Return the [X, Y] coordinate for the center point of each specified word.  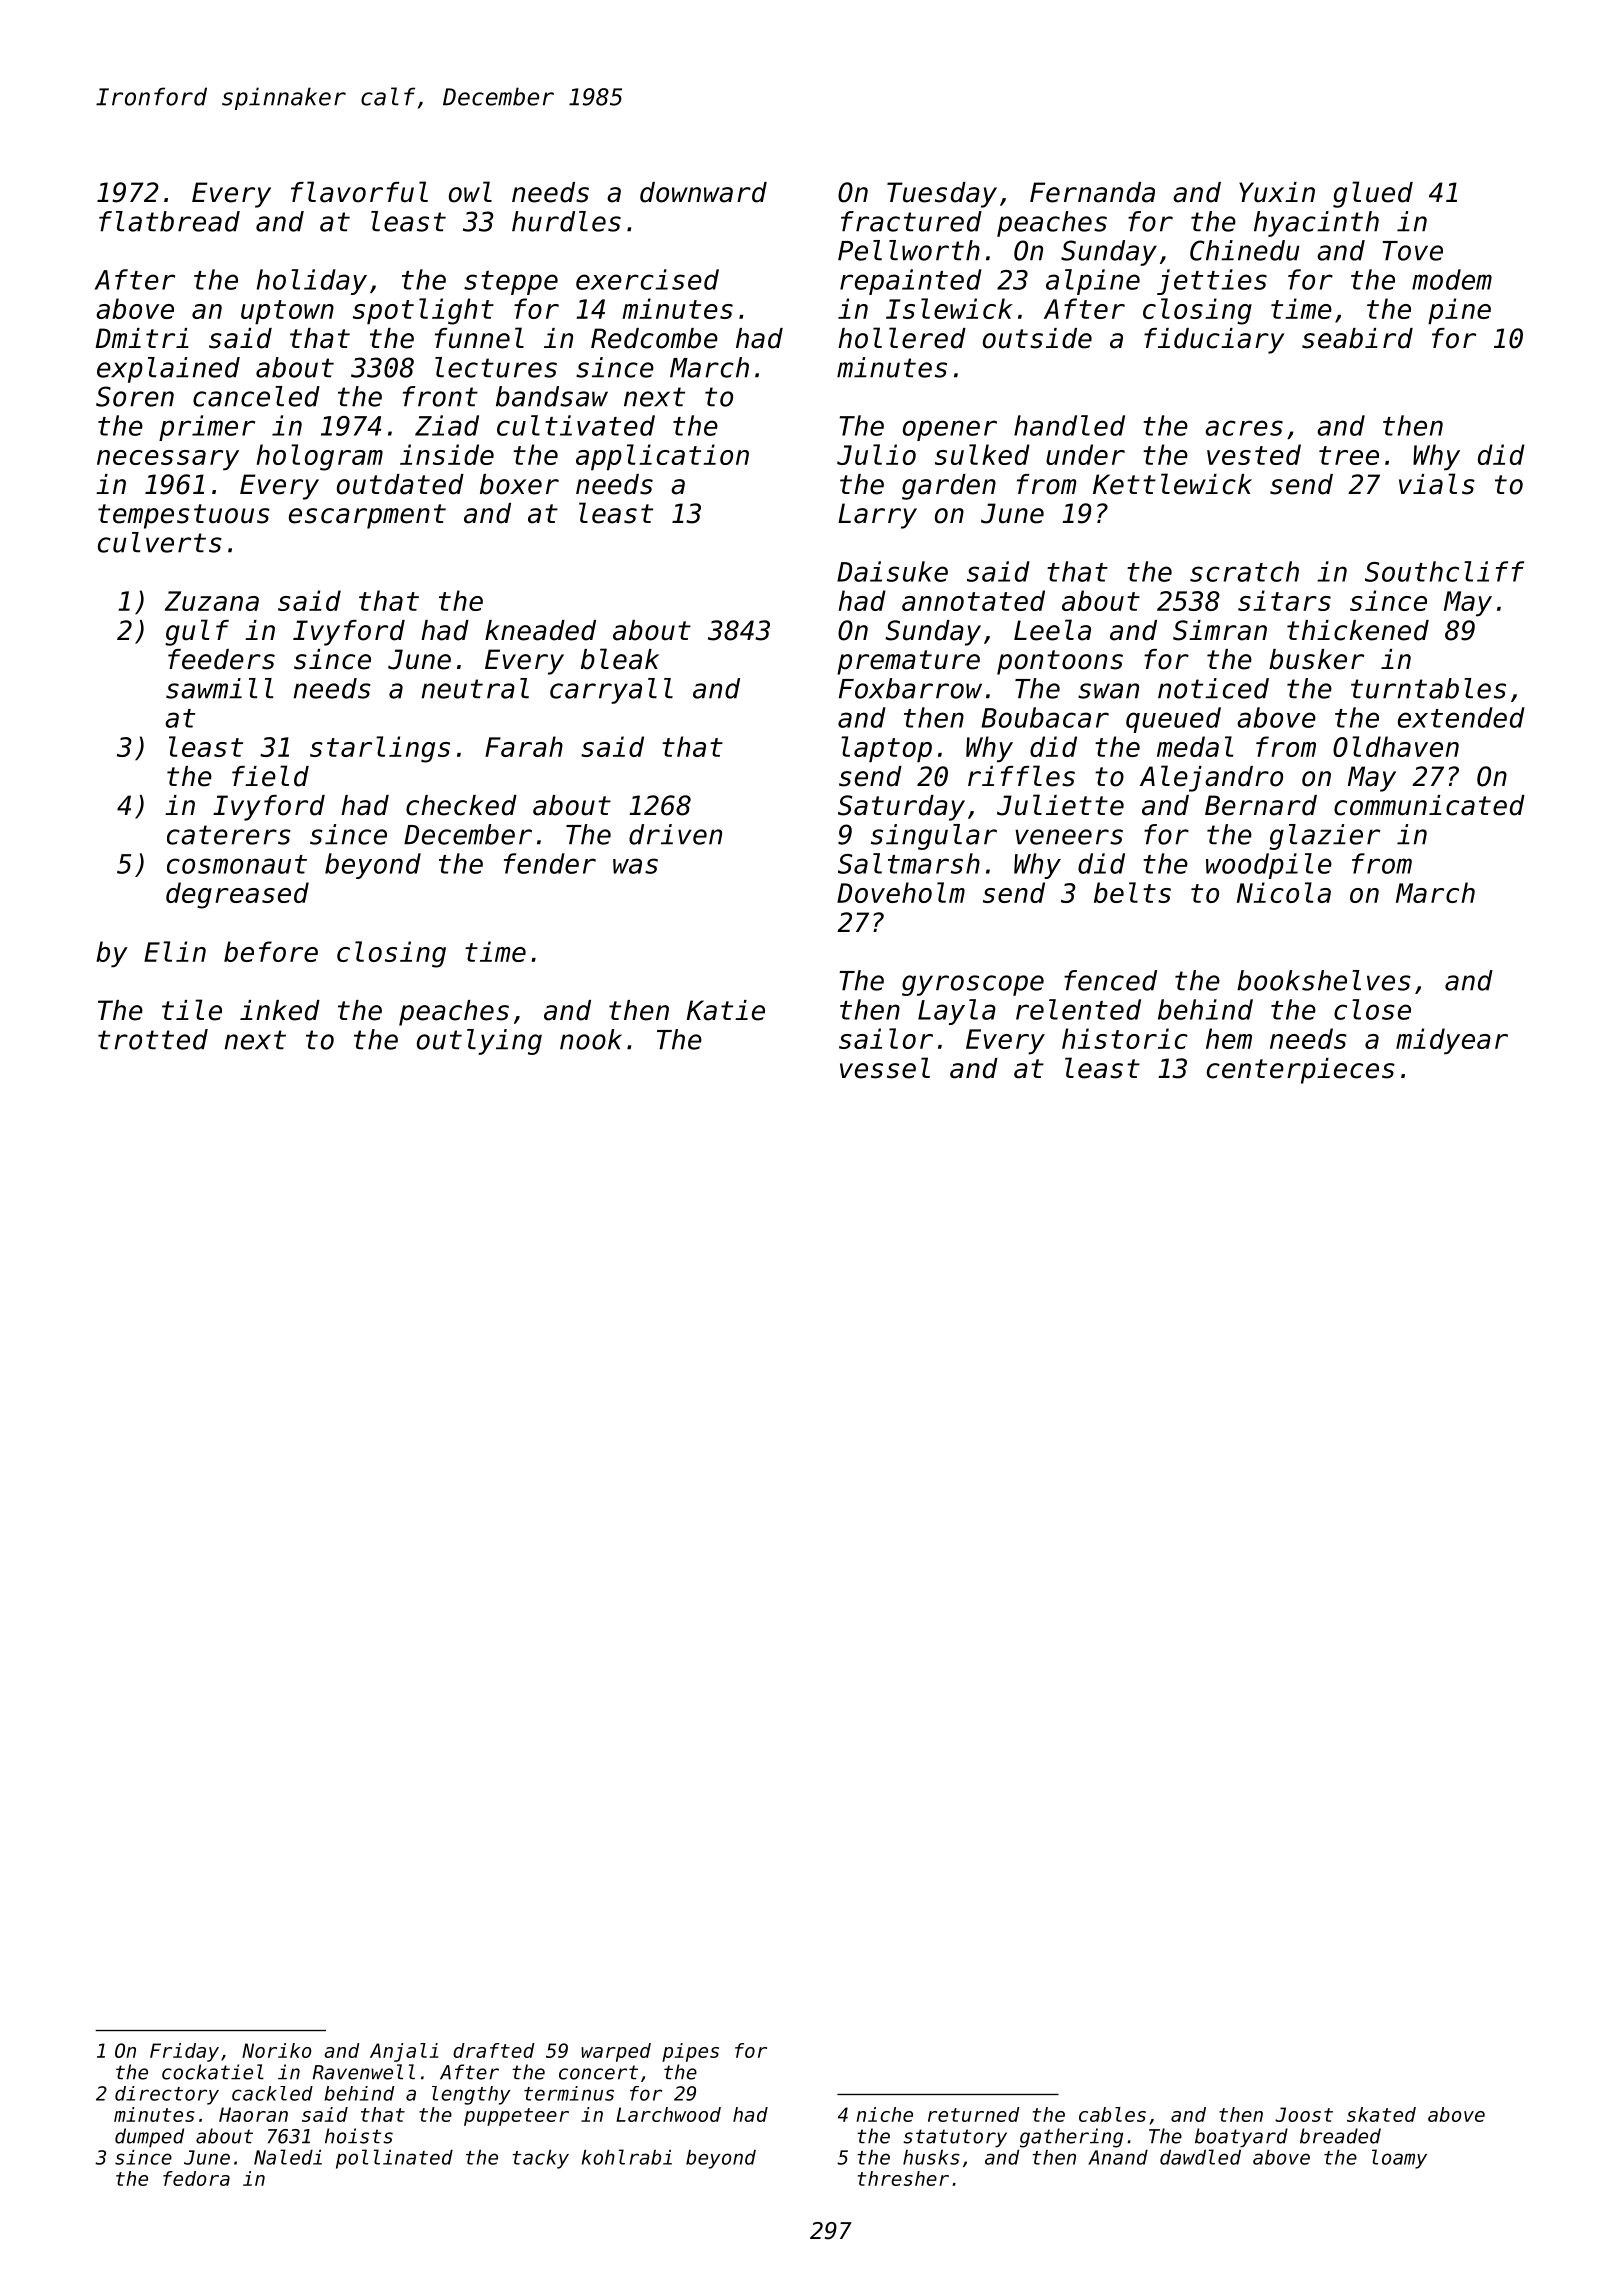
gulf [197, 632]
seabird [1357, 338]
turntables [1428, 688]
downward [703, 192]
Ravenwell [364, 2072]
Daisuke [892, 571]
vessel [885, 1068]
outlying [479, 1042]
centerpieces [1301, 1071]
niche [884, 2114]
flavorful [359, 192]
